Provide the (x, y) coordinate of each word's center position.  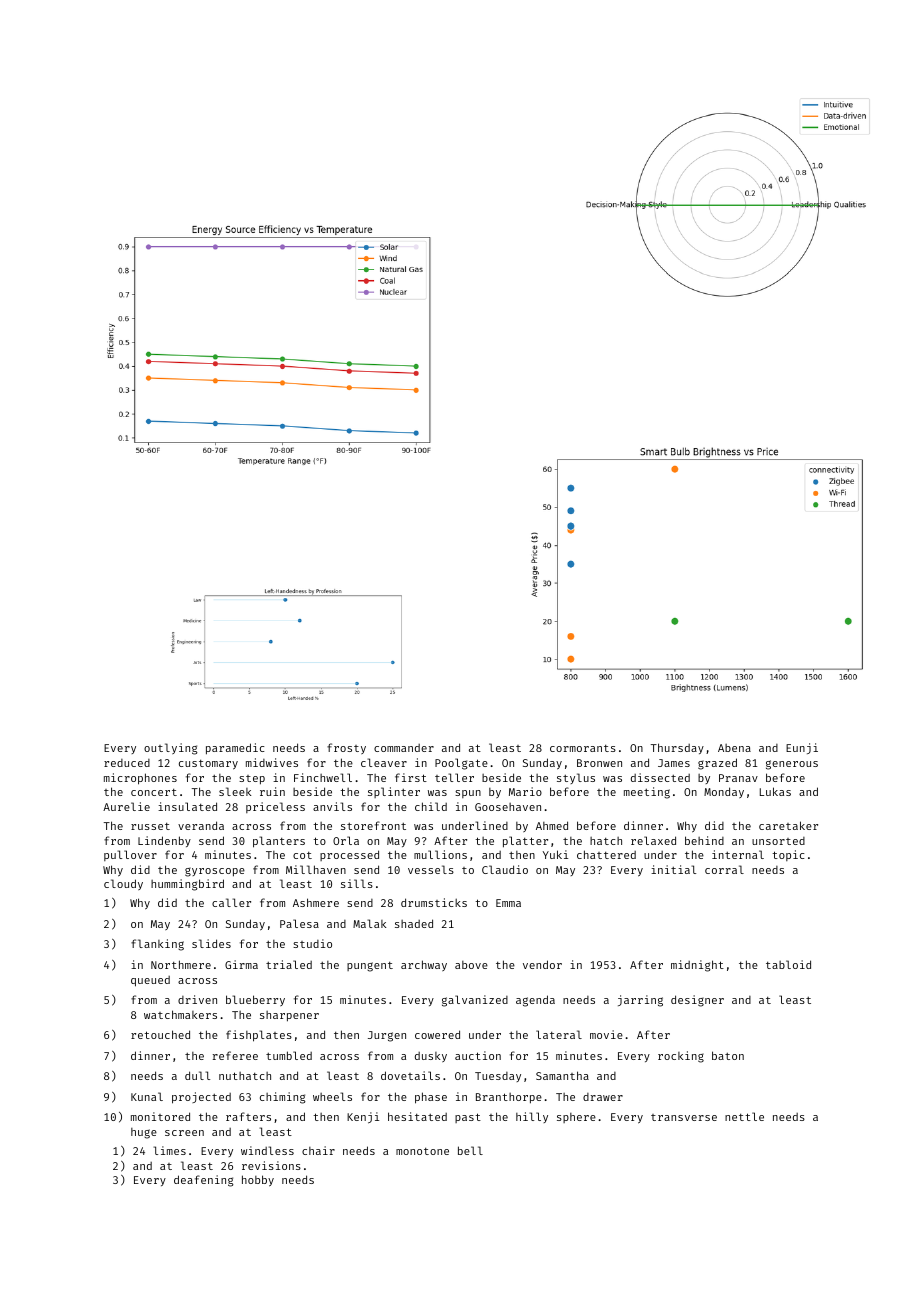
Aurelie (126, 806)
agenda (535, 1001)
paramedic (235, 749)
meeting (647, 793)
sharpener (289, 1016)
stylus (576, 778)
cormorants (583, 748)
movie (606, 1034)
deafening (204, 1181)
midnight (697, 966)
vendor (542, 964)
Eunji (802, 748)
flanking (157, 945)
